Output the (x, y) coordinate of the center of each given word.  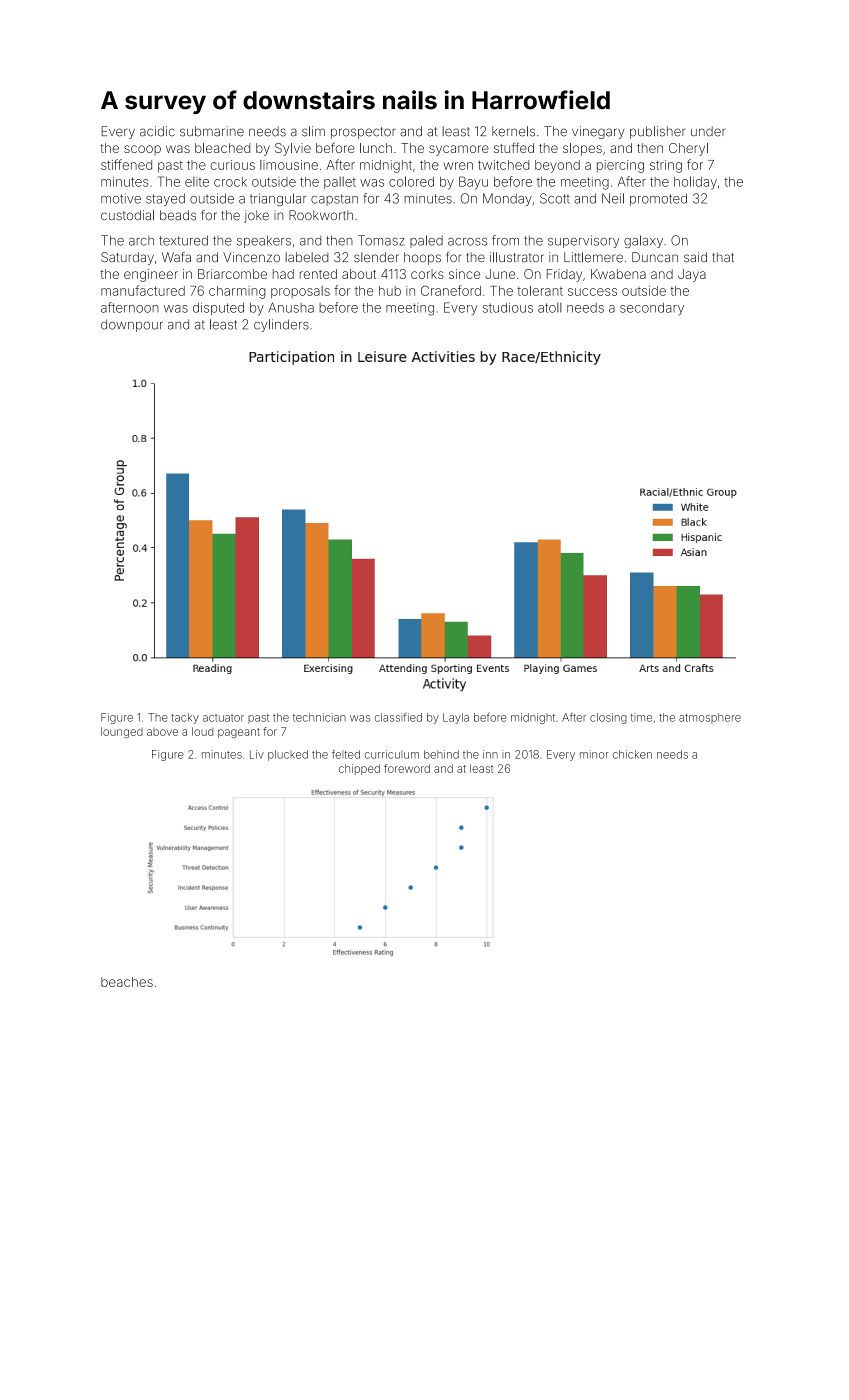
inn (490, 754)
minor (594, 754)
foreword (407, 768)
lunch (376, 148)
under (708, 131)
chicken (632, 754)
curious (233, 165)
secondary (652, 309)
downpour (132, 325)
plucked (288, 755)
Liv (257, 754)
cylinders (281, 325)
